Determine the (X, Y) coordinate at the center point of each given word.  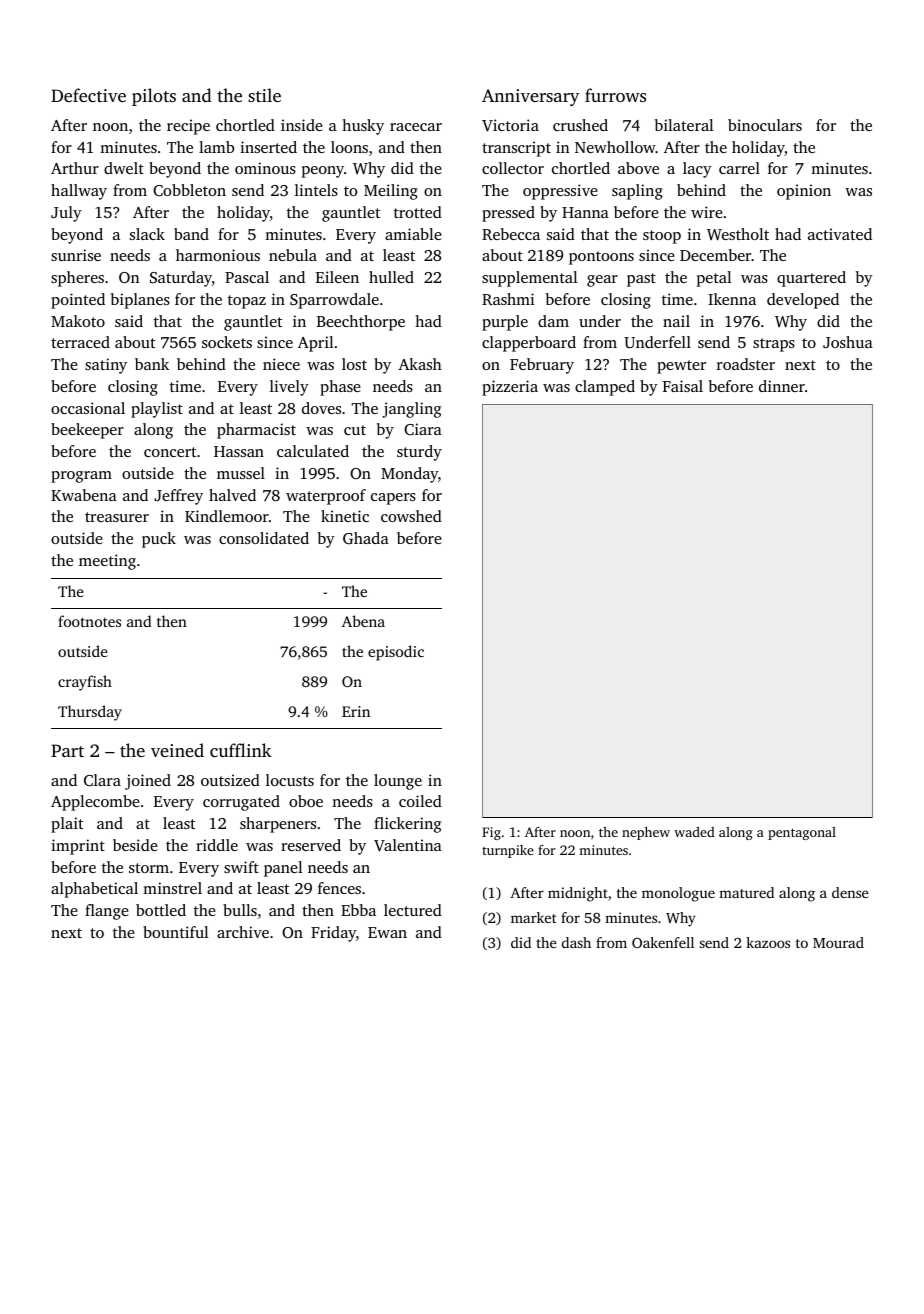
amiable (413, 234)
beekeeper (87, 431)
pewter (681, 367)
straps (774, 345)
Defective (88, 95)
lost (354, 364)
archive (243, 932)
